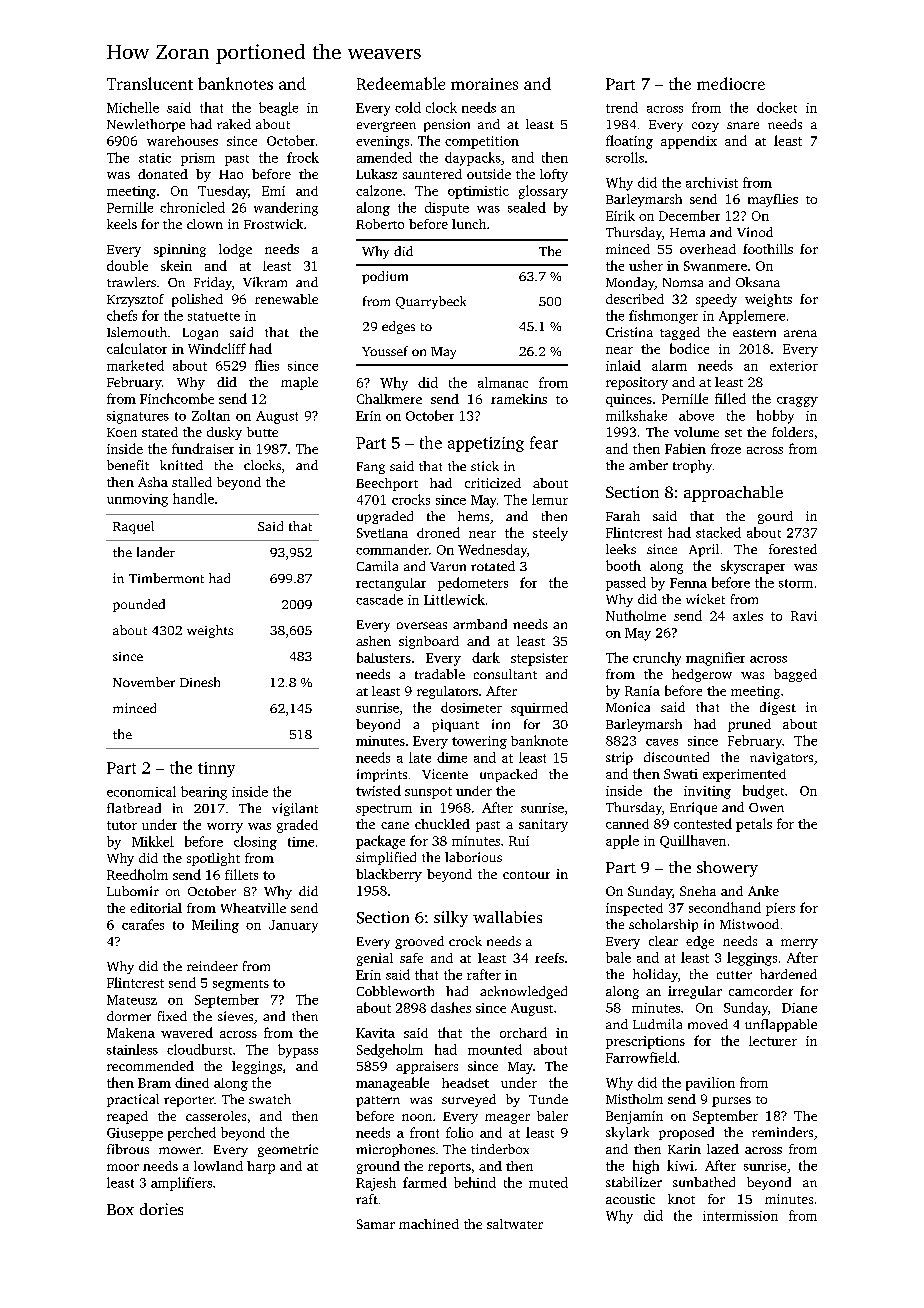  What do you see at coordinates (392, 1084) in the document?
I see `manageable` at bounding box center [392, 1084].
